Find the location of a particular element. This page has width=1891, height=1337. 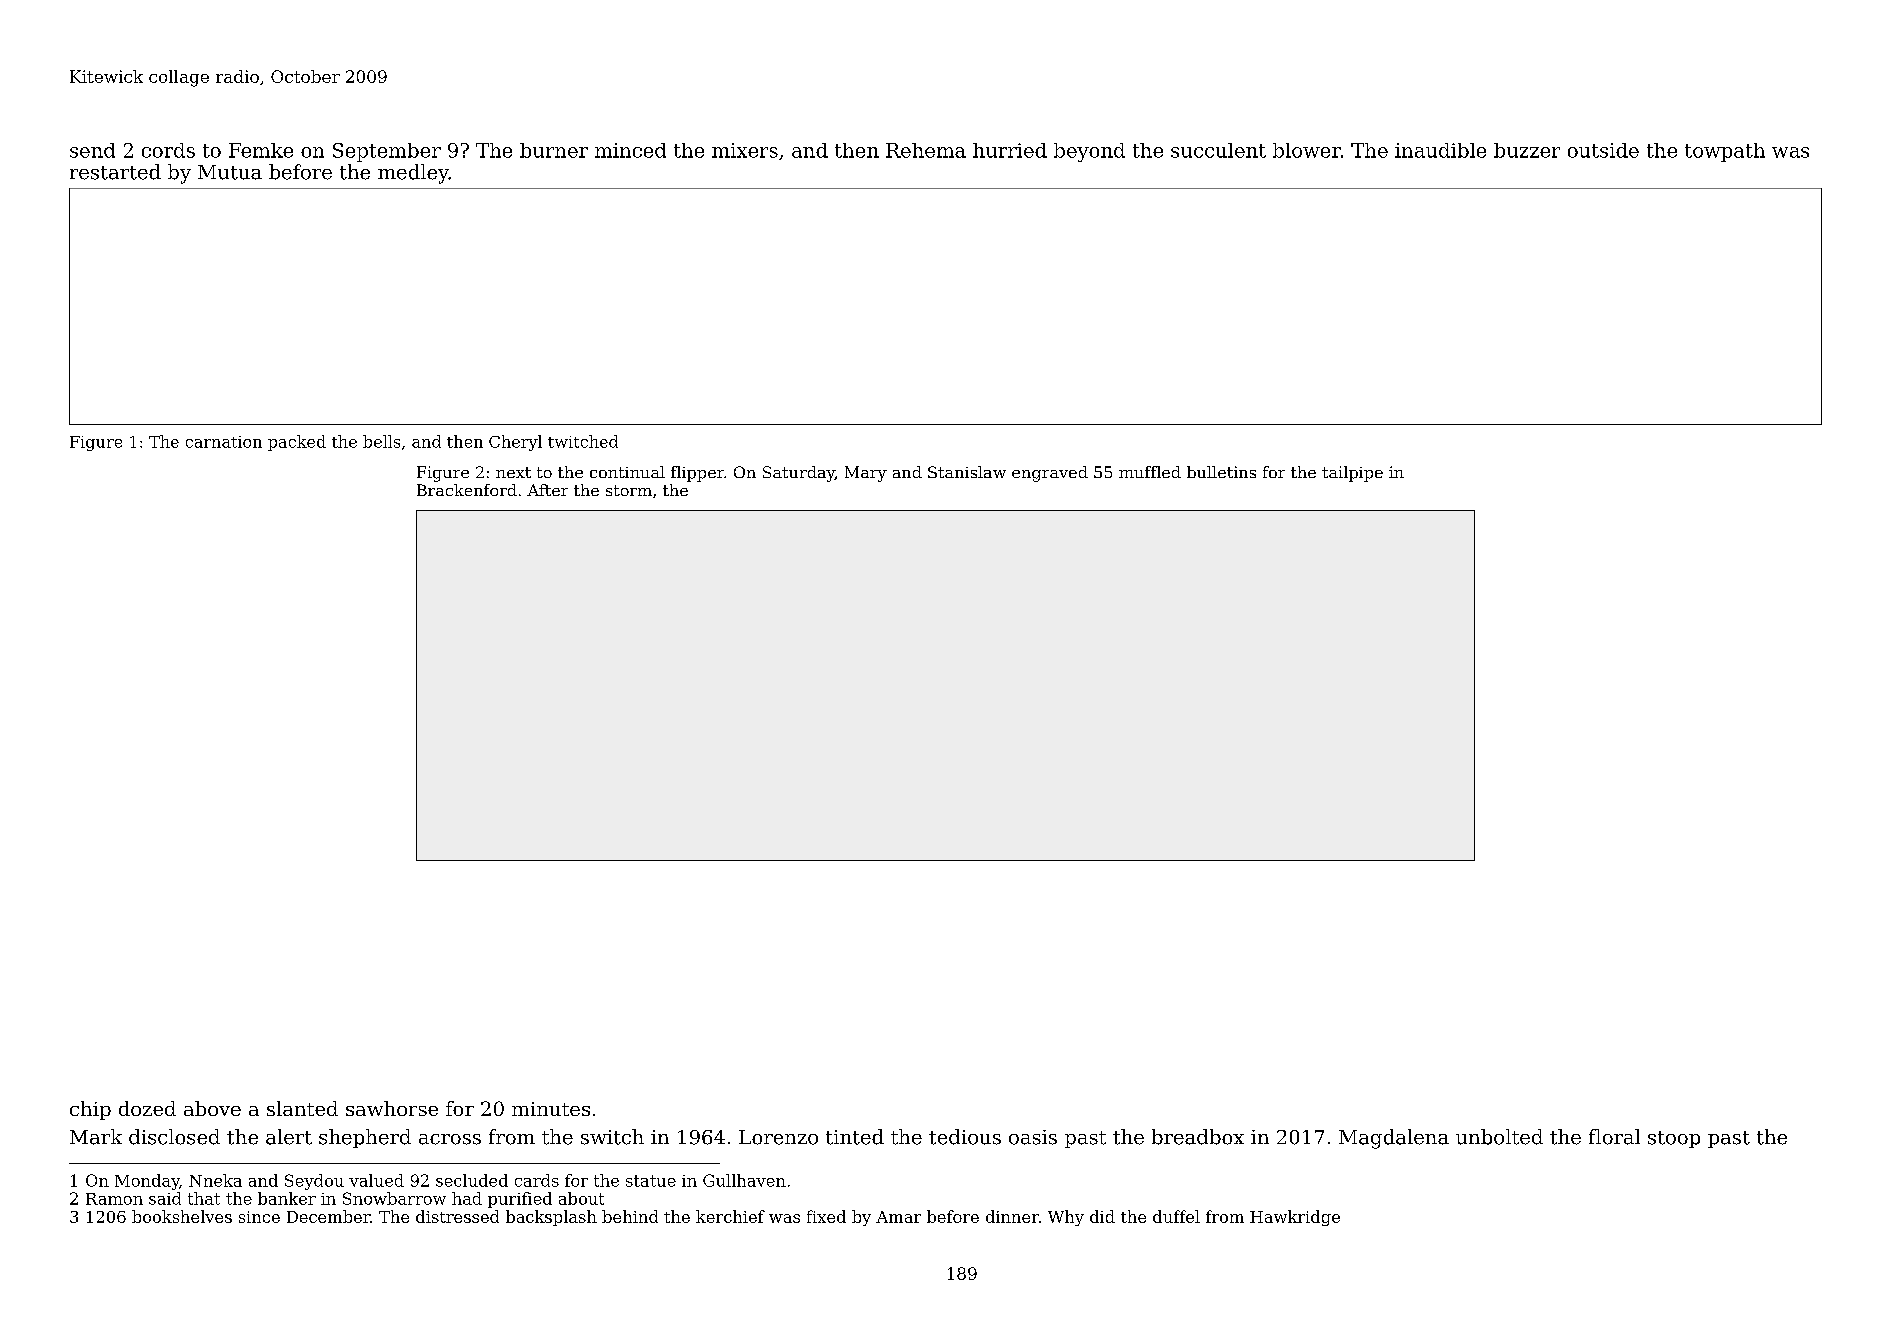

tailpipe is located at coordinates (1352, 474).
